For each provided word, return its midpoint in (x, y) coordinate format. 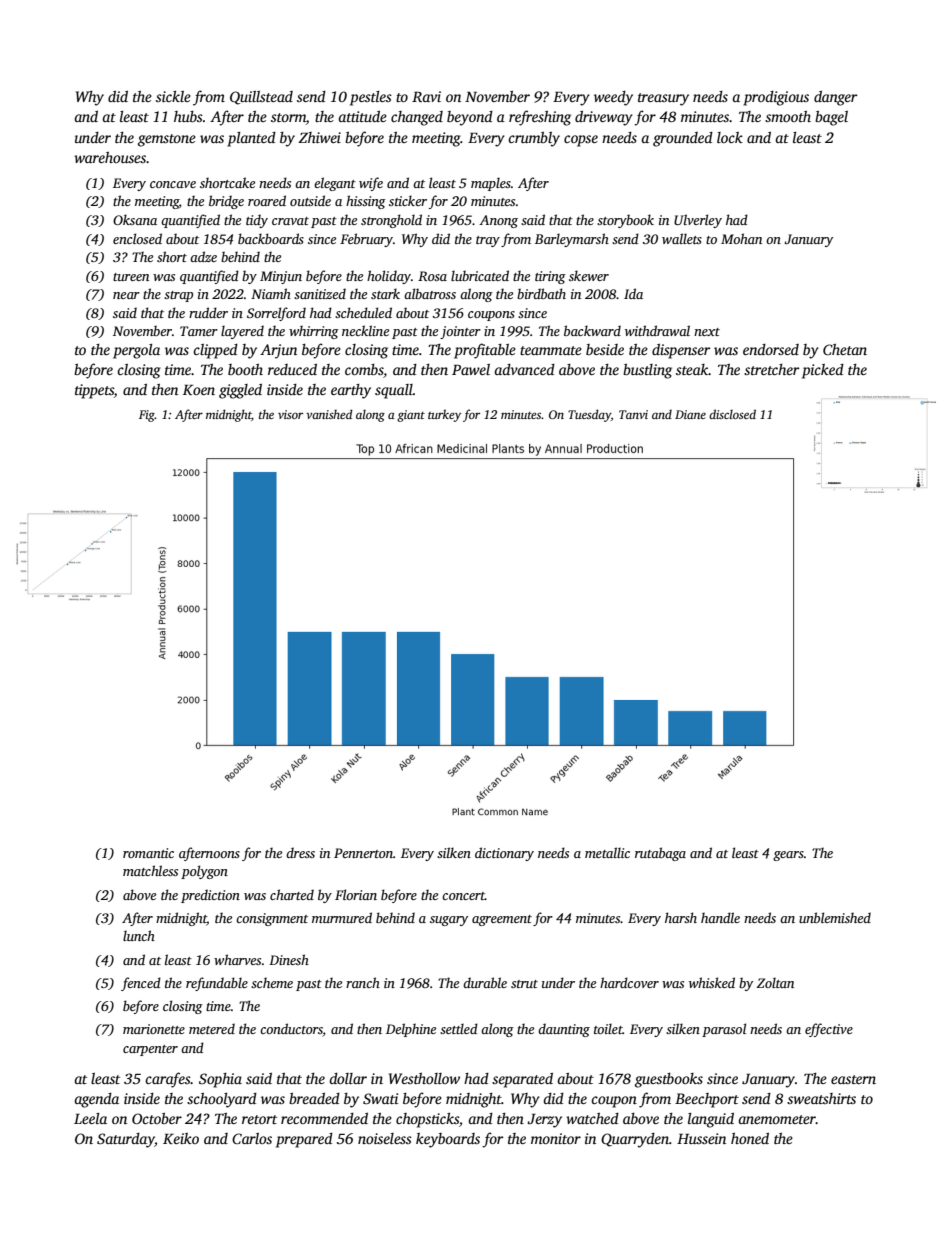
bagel (831, 118)
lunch (139, 935)
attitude (362, 116)
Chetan (845, 349)
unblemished (835, 917)
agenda (96, 1100)
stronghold (391, 221)
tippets (94, 391)
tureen (131, 277)
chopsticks (427, 1120)
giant (411, 416)
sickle (173, 96)
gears (788, 856)
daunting (564, 1030)
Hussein (701, 1138)
